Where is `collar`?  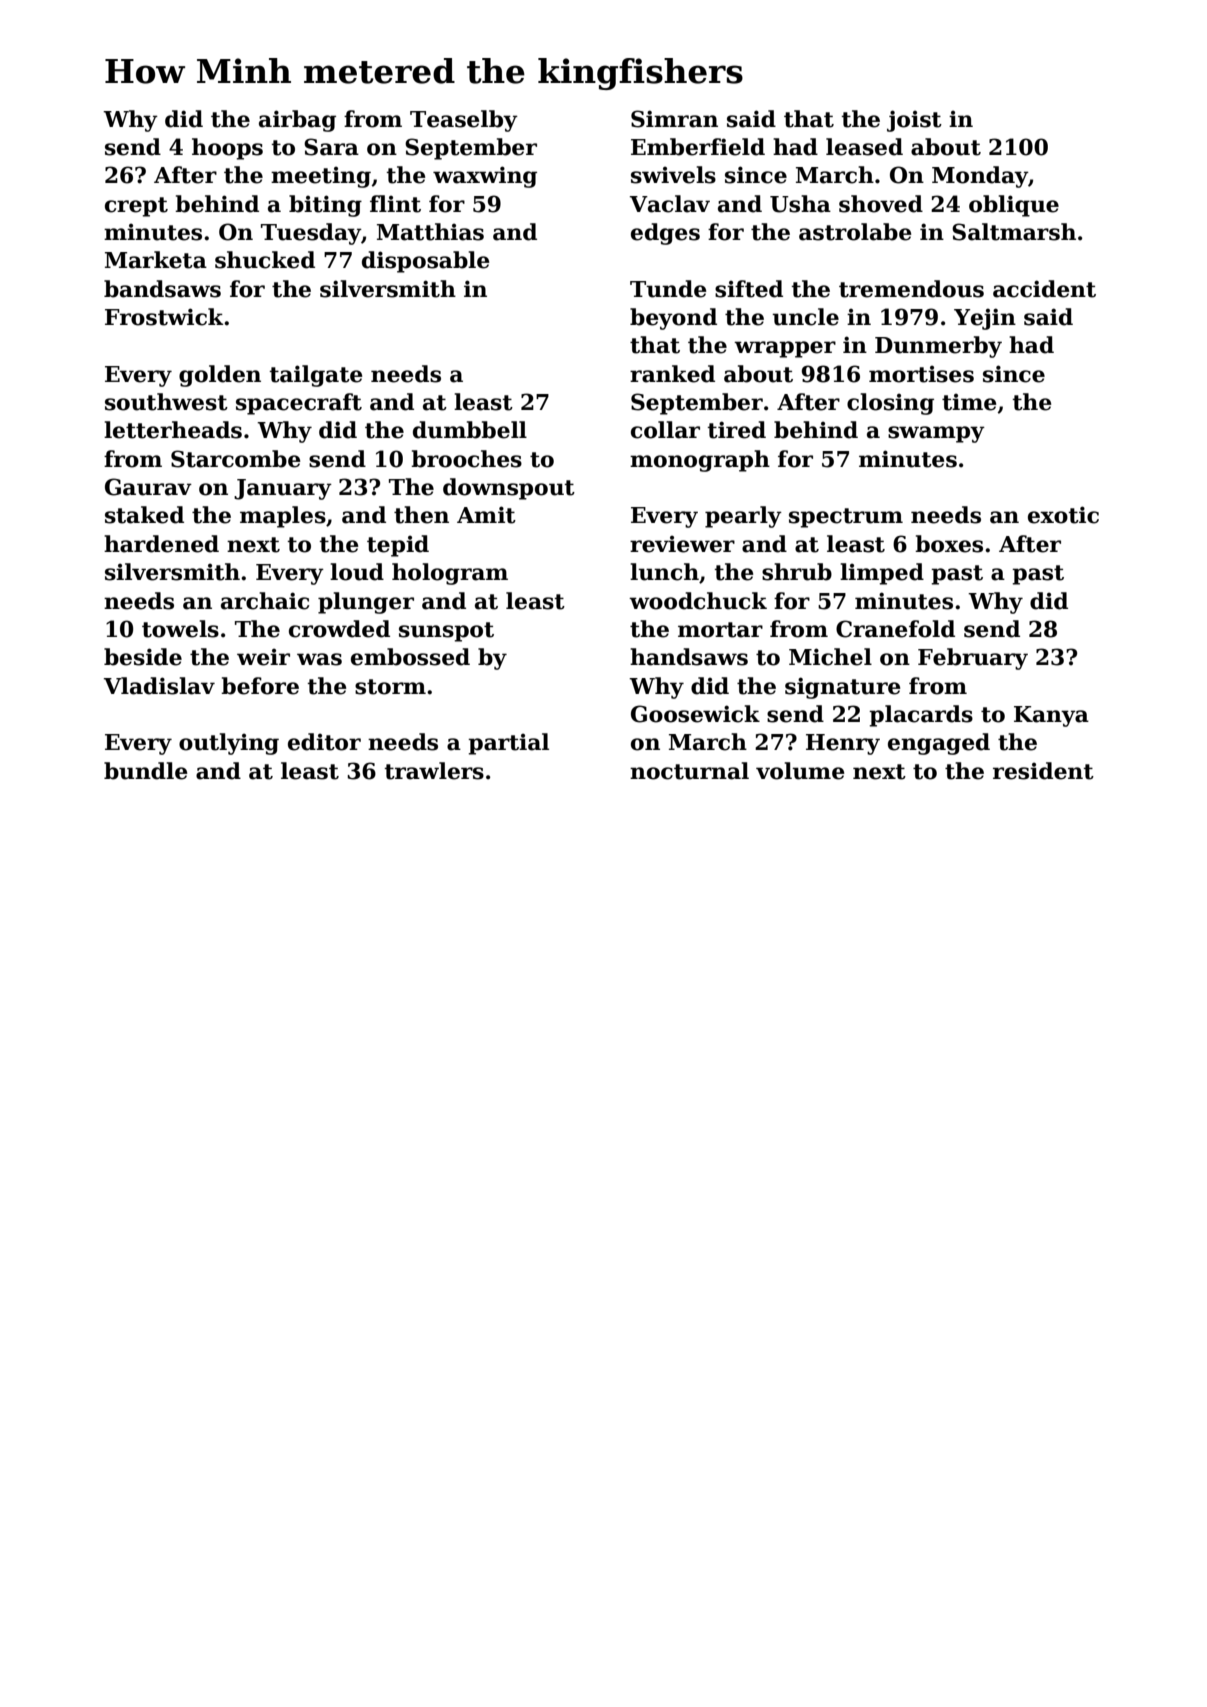 collar is located at coordinates (665, 430).
